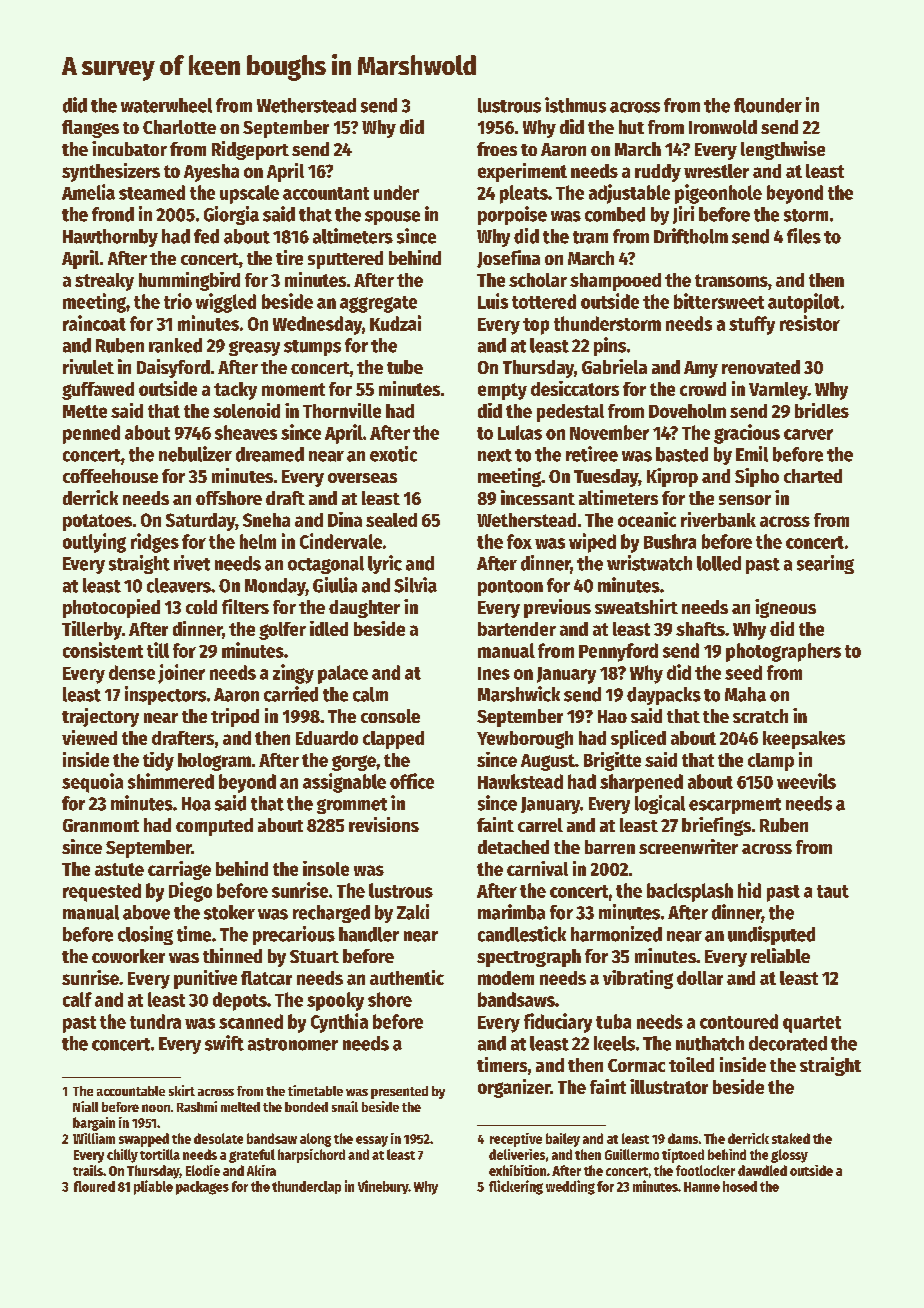 The height and width of the image is (1308, 924). I want to click on Vinebury, so click(383, 1187).
